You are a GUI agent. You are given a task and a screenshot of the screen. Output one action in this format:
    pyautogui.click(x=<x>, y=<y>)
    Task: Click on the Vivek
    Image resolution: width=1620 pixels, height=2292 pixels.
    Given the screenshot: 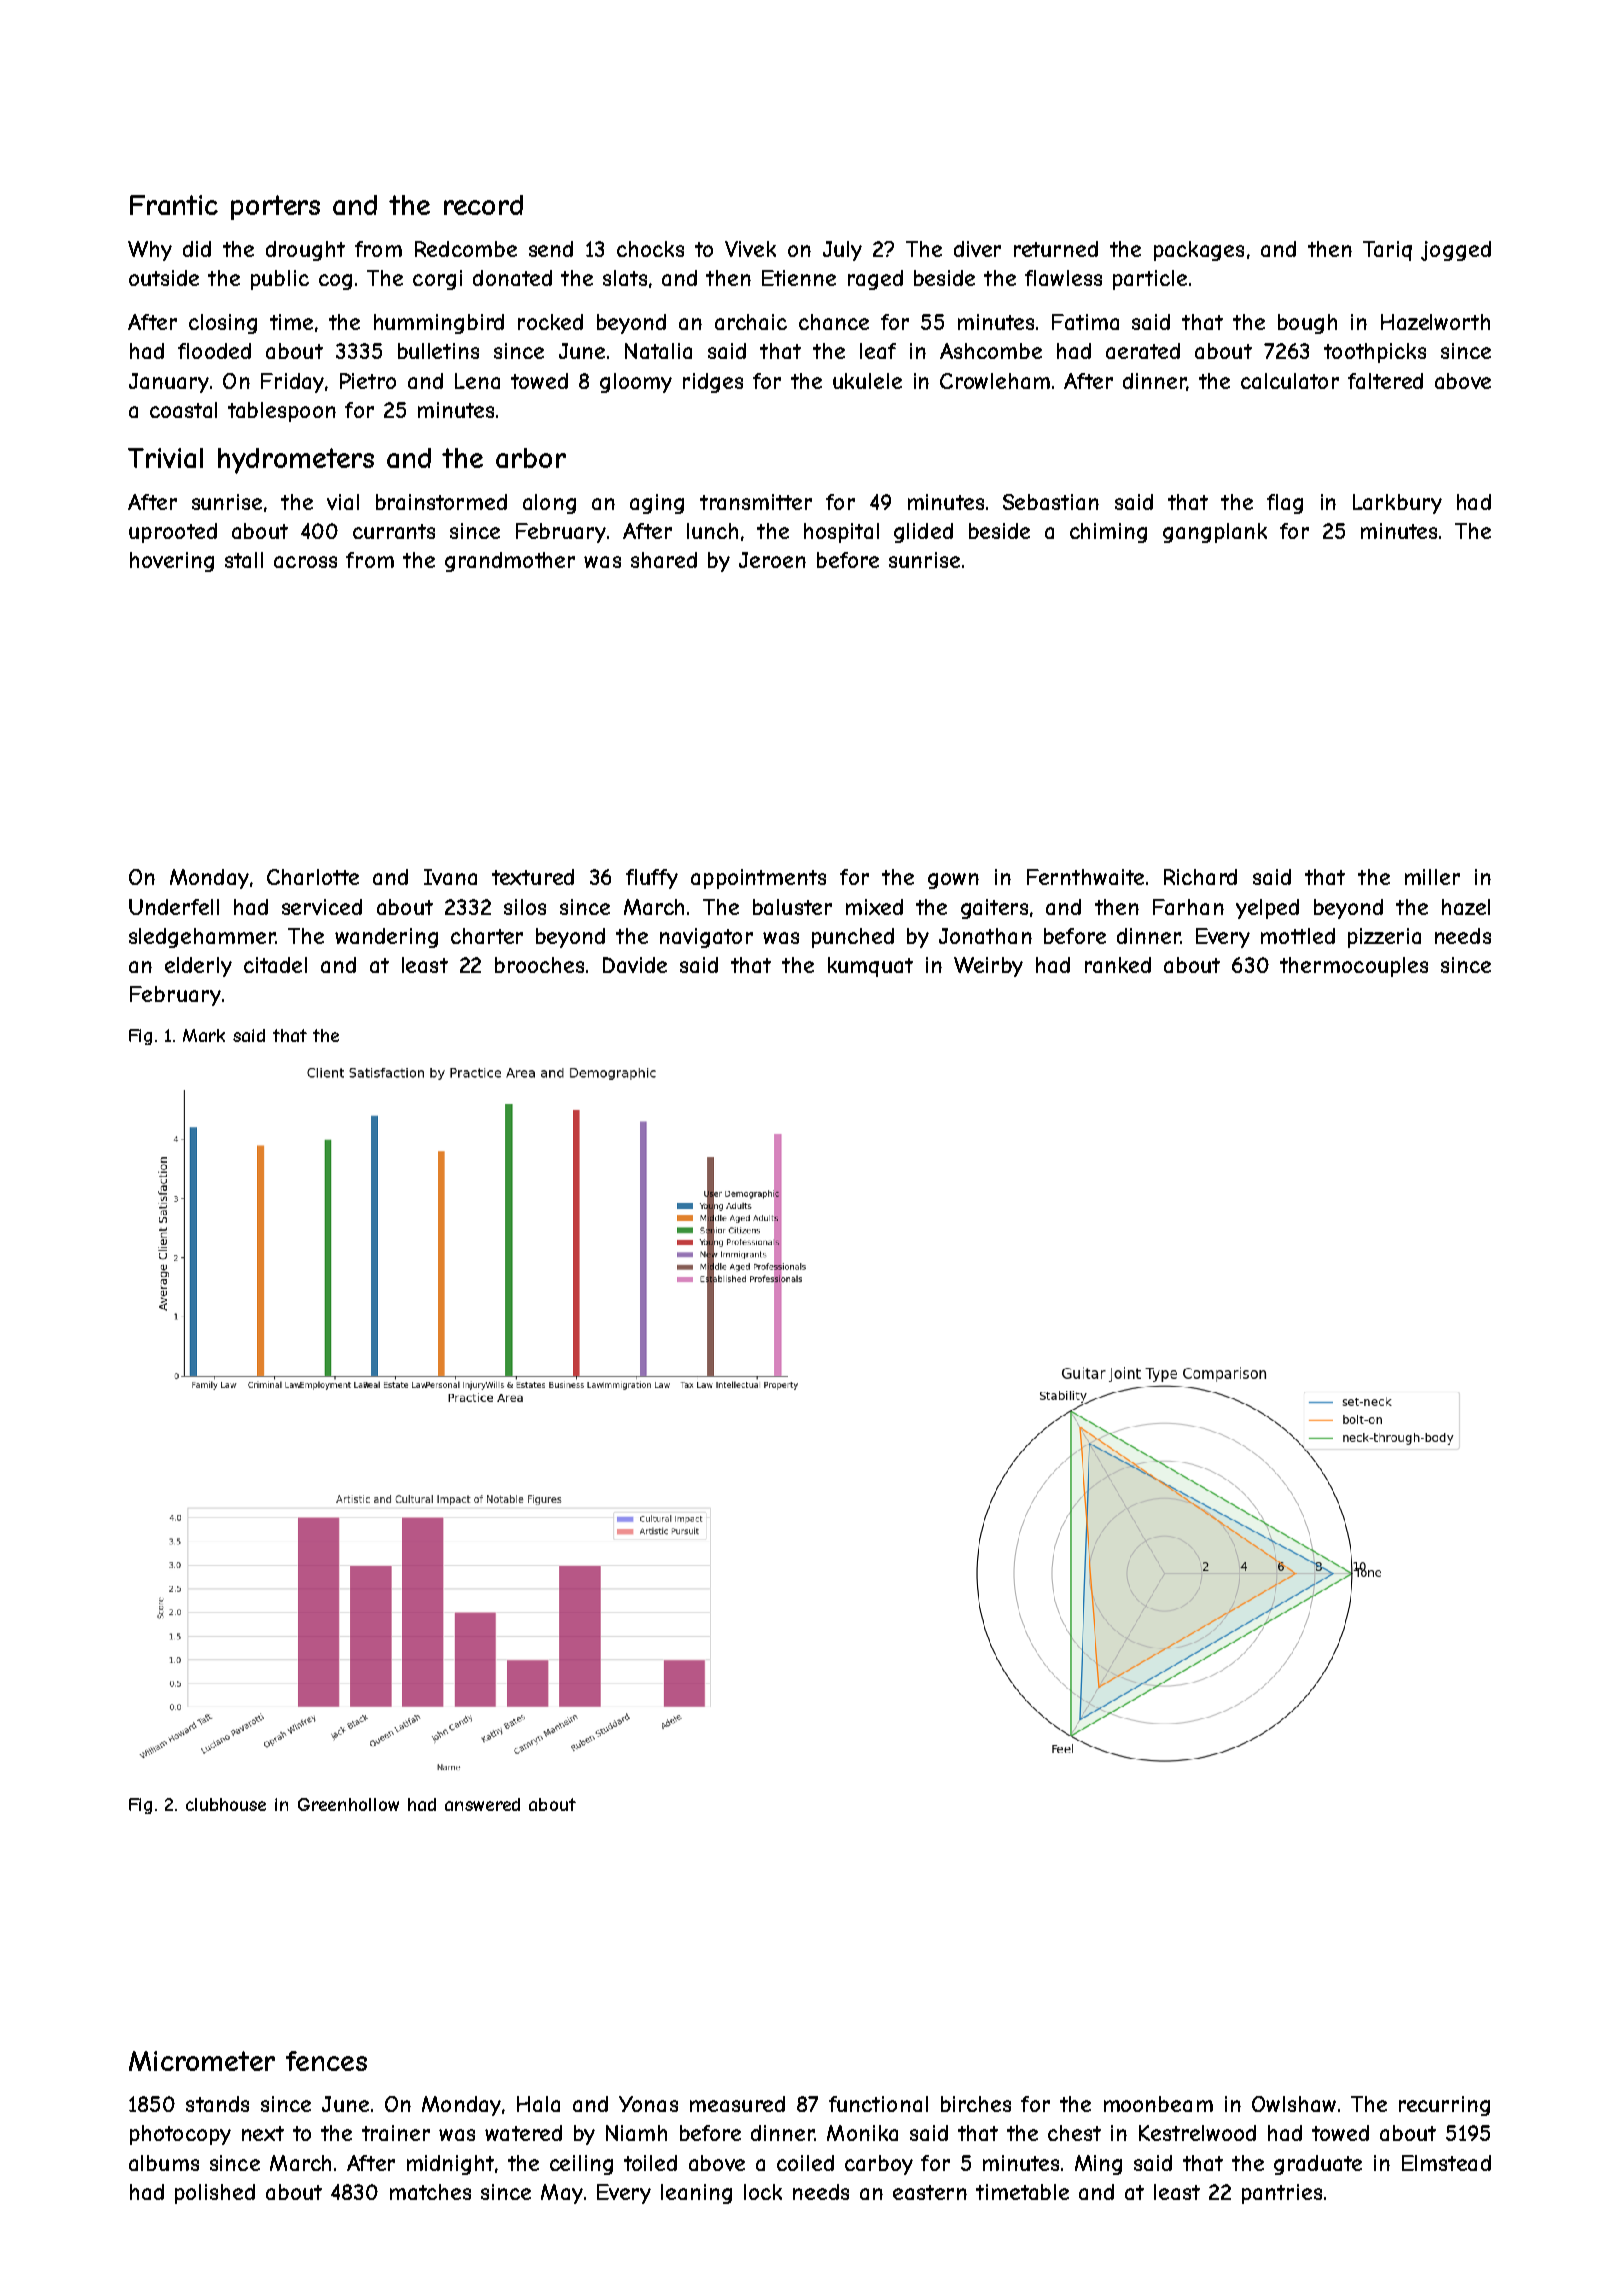 What is the action you would take?
    pyautogui.click(x=750, y=249)
